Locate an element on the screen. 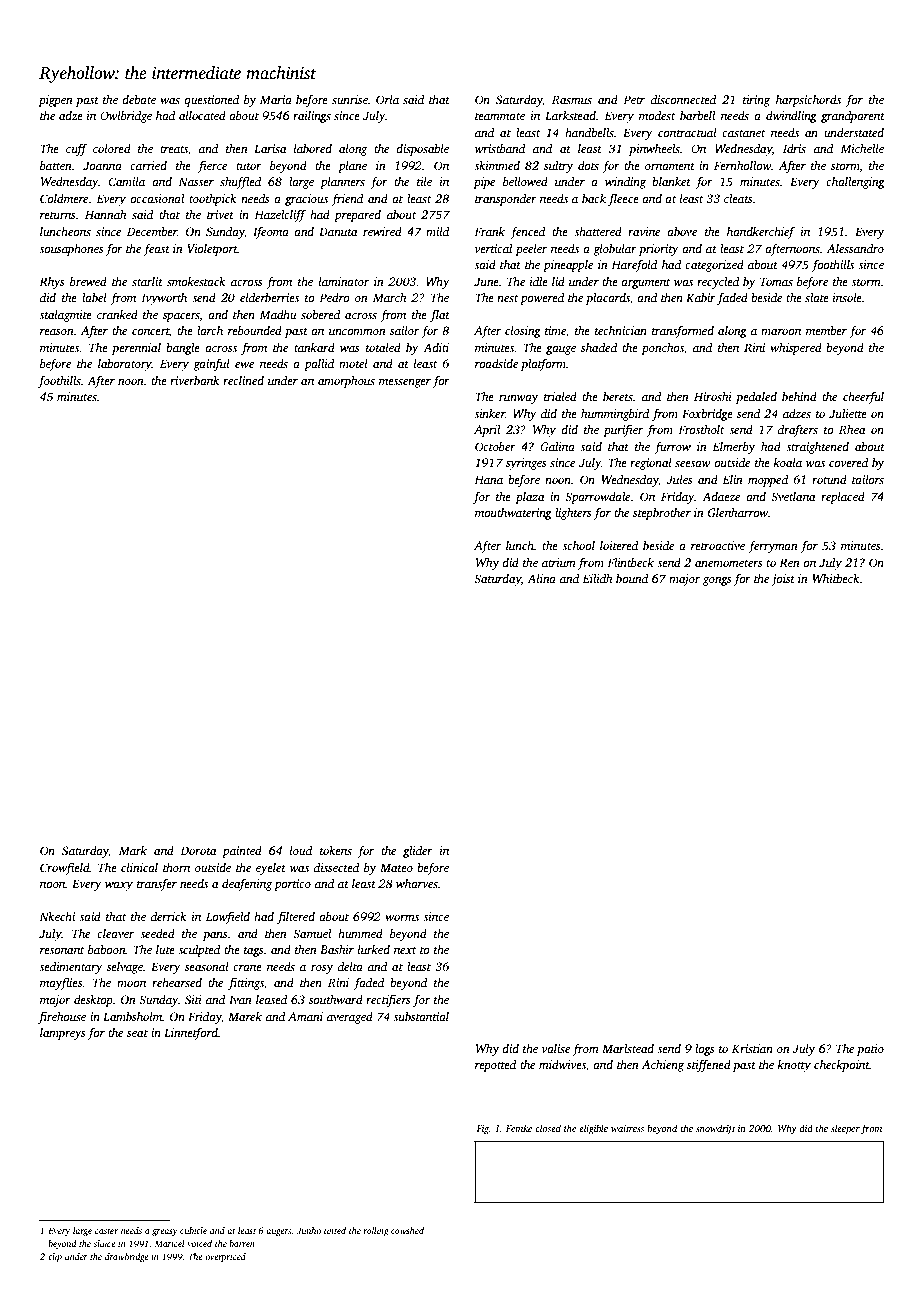 The width and height of the screenshot is (924, 1308). harpsichords is located at coordinates (808, 101).
